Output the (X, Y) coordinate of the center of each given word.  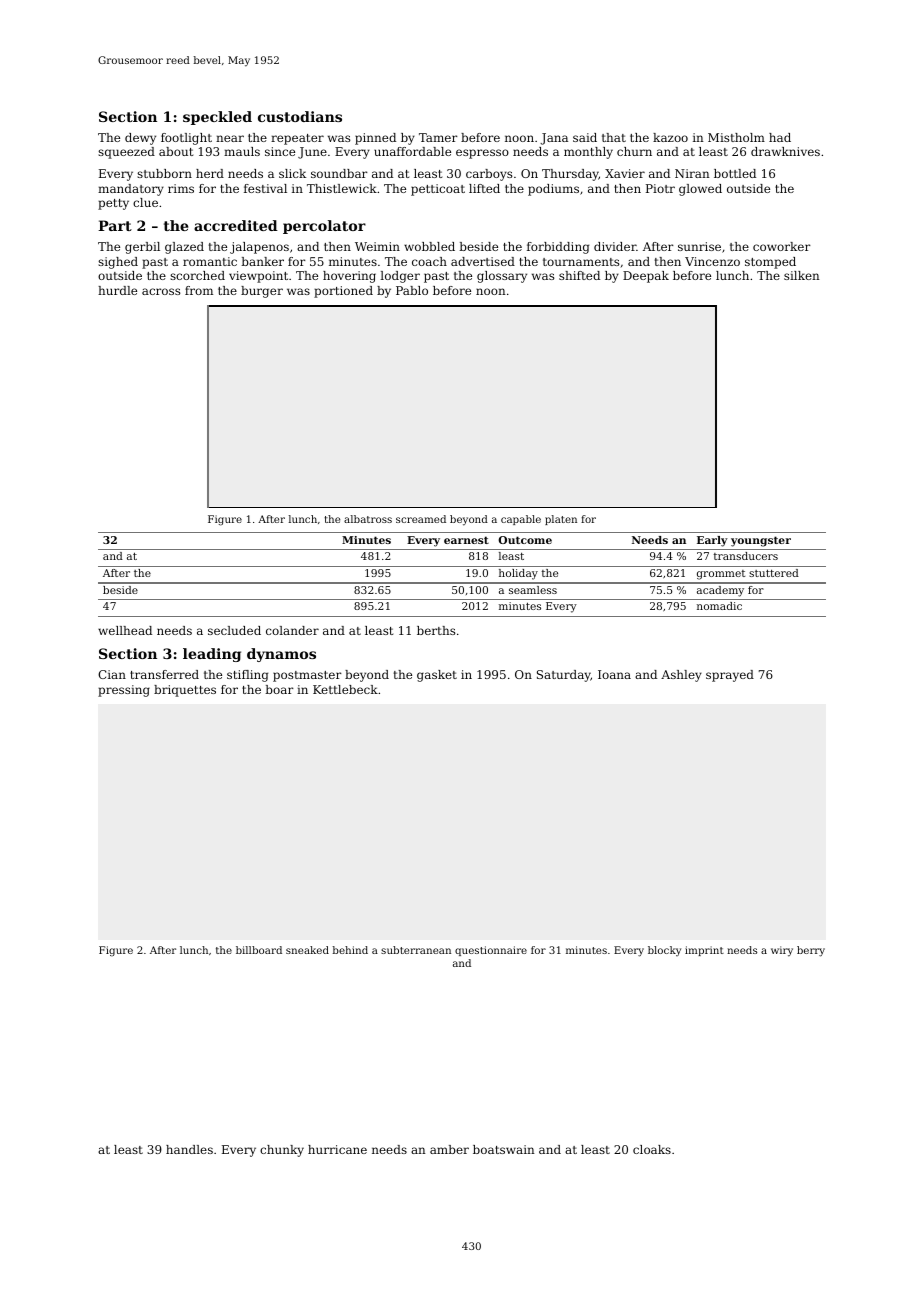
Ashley (681, 676)
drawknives (785, 151)
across (161, 291)
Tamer (438, 137)
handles (189, 1149)
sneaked (307, 950)
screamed (421, 519)
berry (811, 951)
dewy (140, 139)
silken (802, 275)
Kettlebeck (345, 689)
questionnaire (491, 951)
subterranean (416, 950)
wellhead (125, 630)
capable (521, 520)
